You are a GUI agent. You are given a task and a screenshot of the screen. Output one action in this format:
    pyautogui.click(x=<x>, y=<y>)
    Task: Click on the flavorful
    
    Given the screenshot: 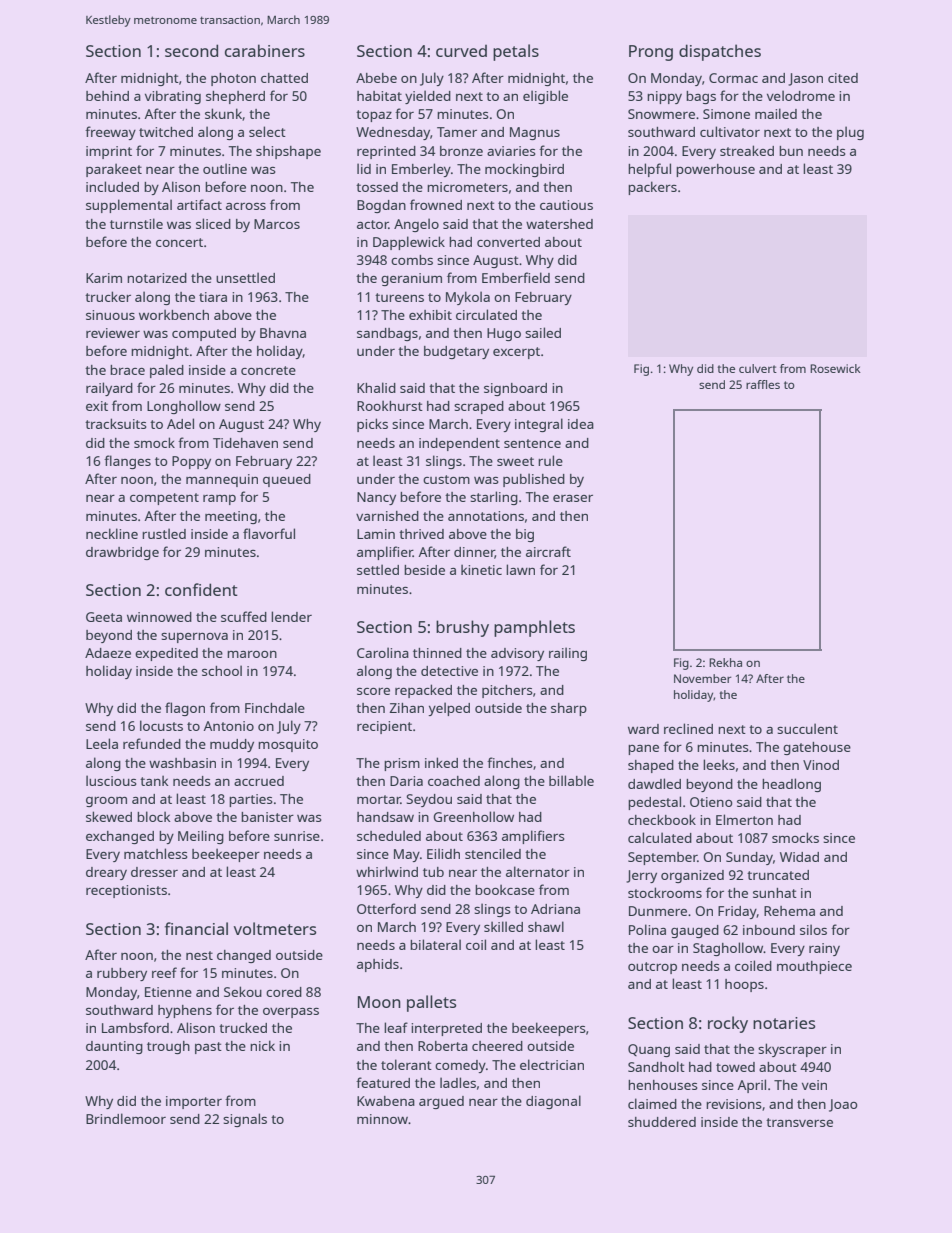 What is the action you would take?
    pyautogui.click(x=269, y=533)
